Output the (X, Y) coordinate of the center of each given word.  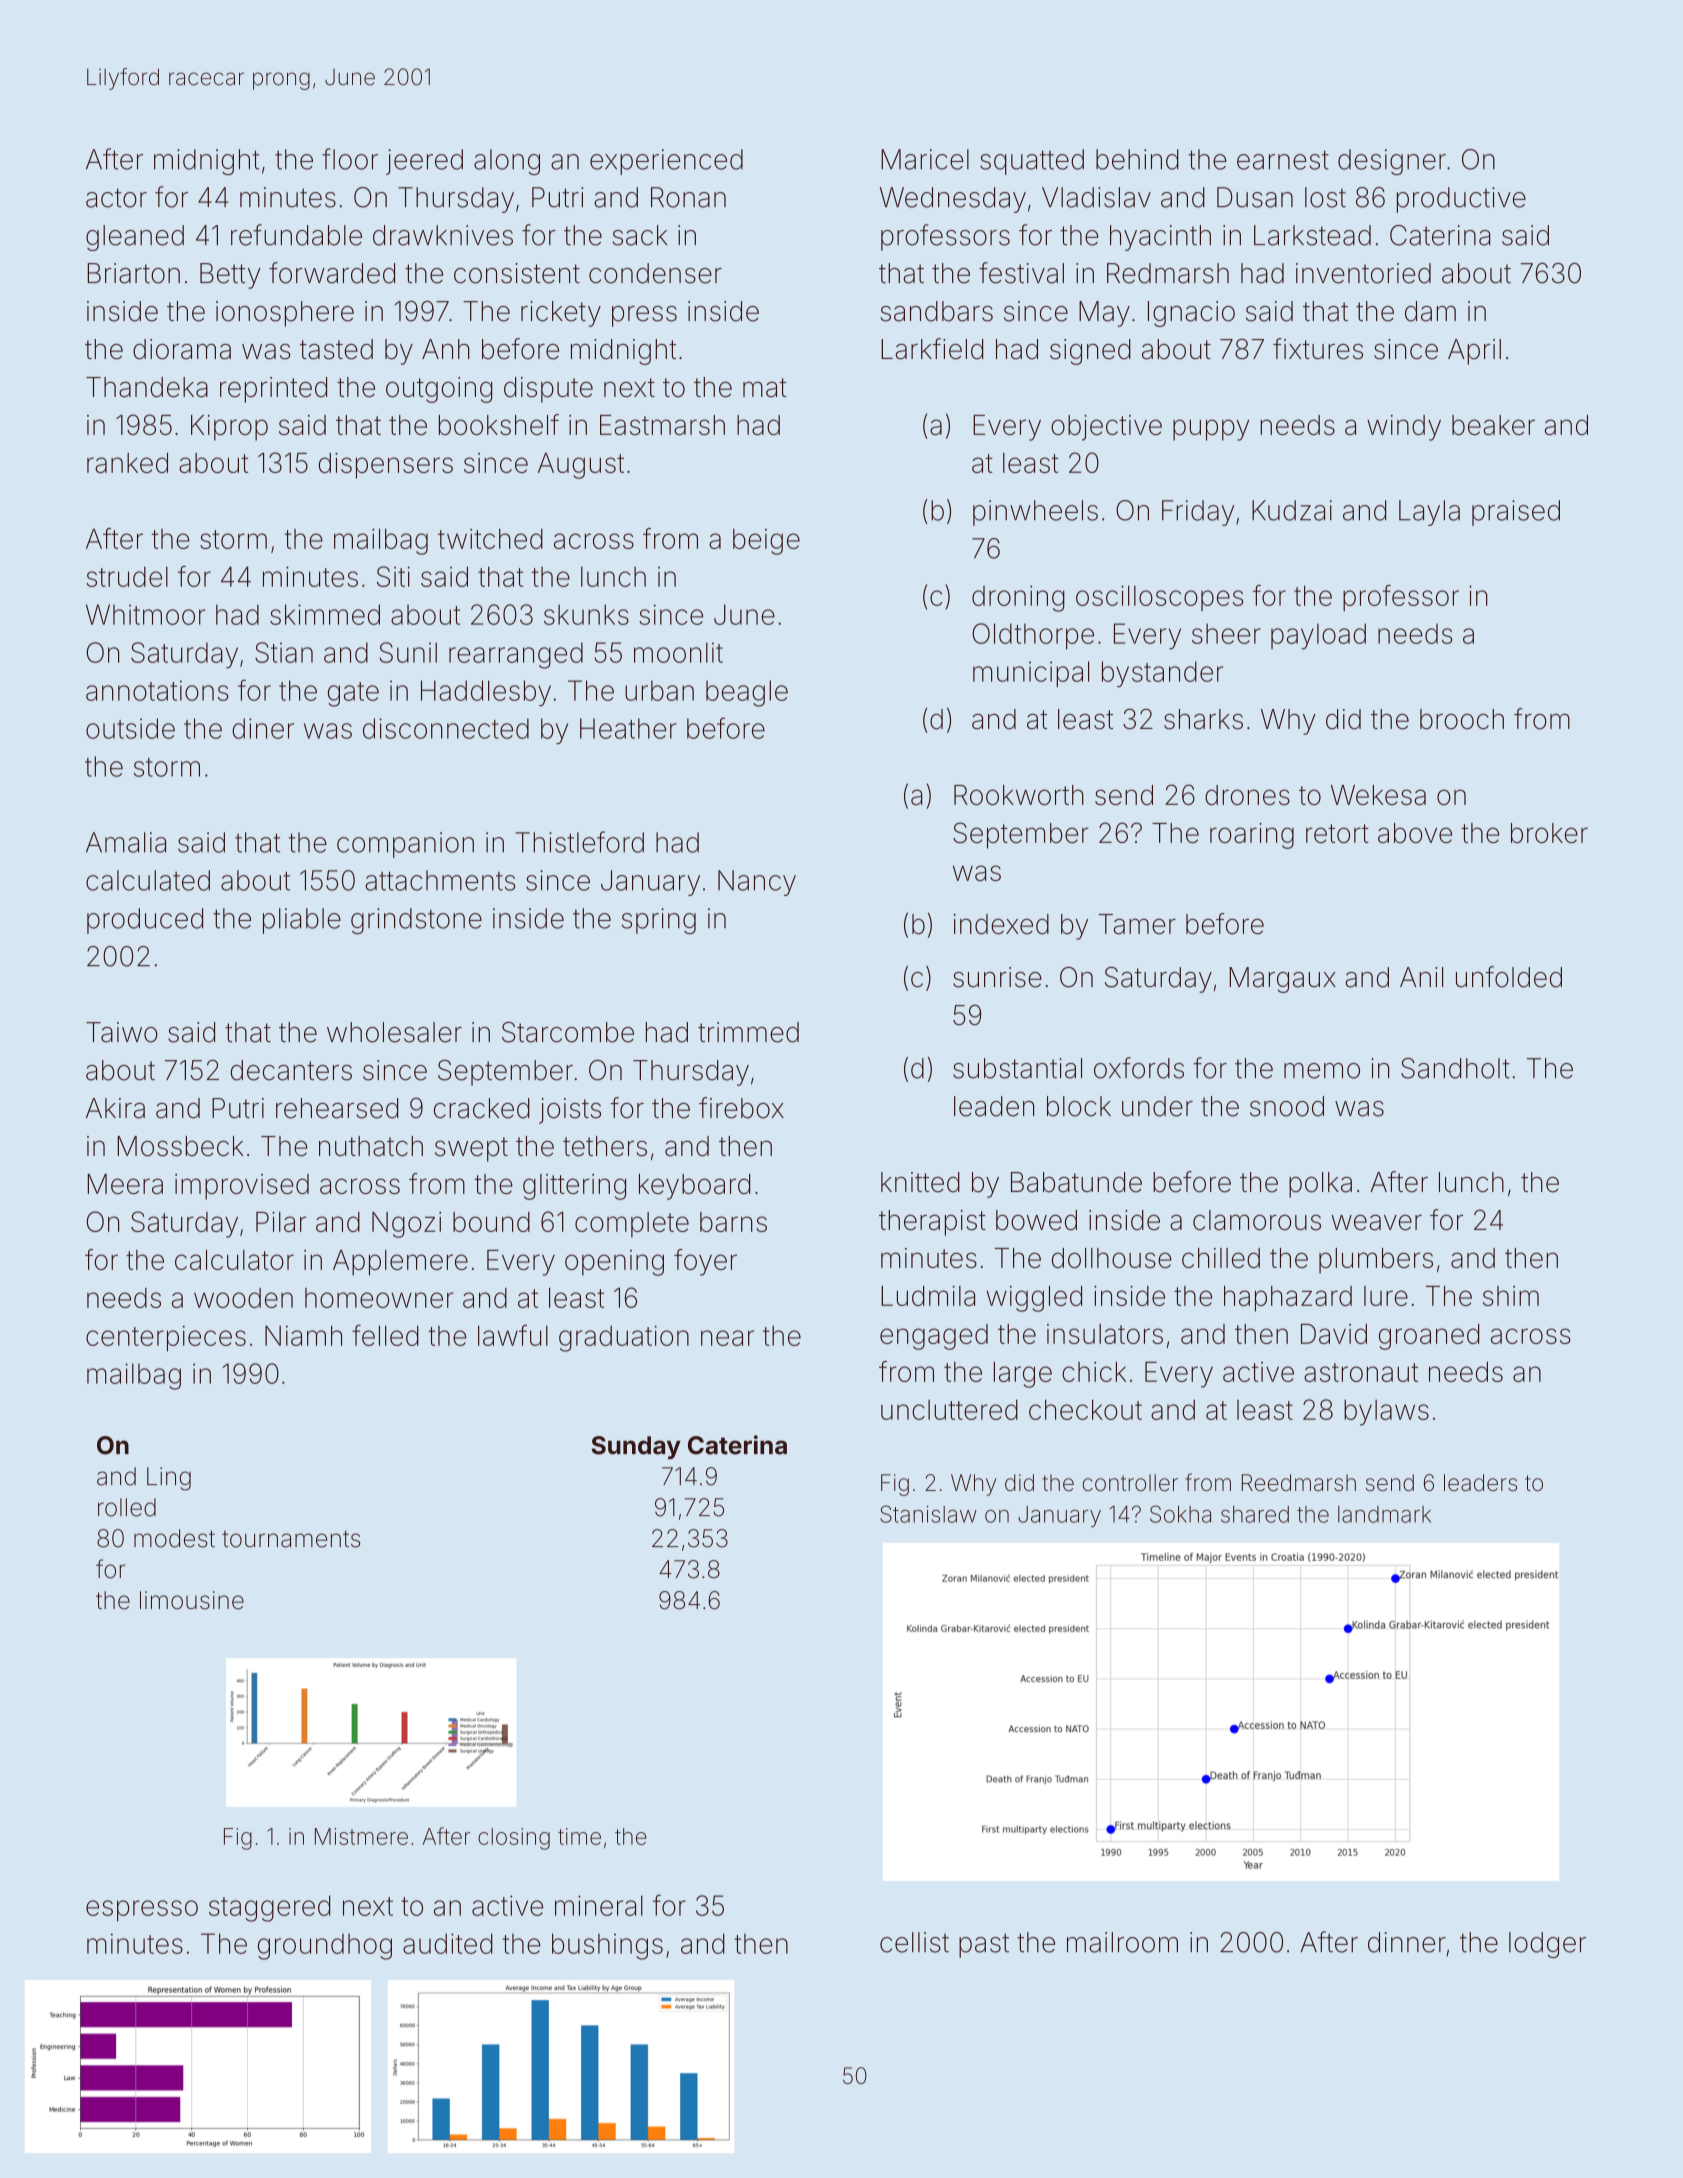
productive (1461, 200)
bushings (607, 1946)
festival (1021, 273)
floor (350, 159)
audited (448, 1943)
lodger (1547, 1945)
